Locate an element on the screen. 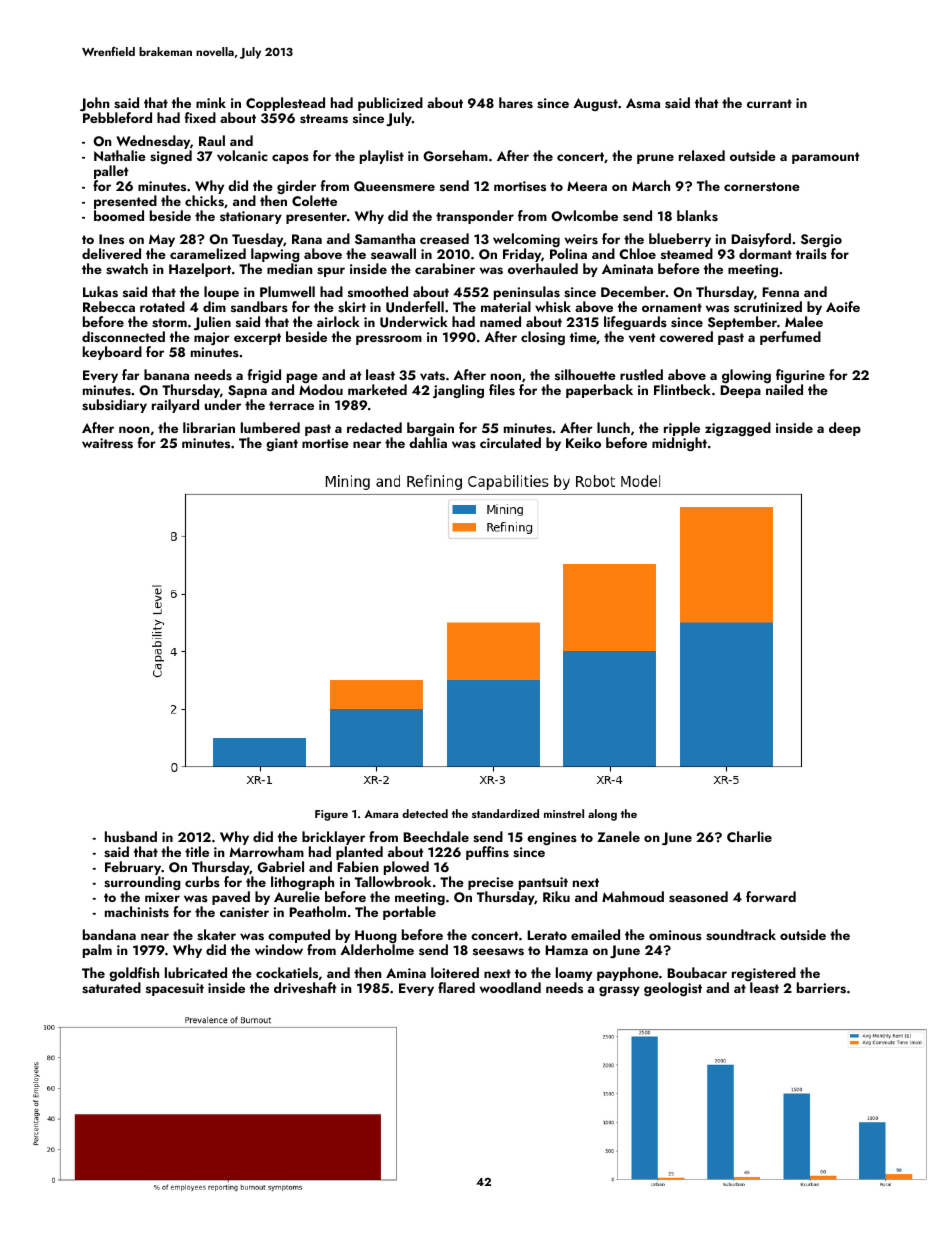  detected is located at coordinates (425, 813).
